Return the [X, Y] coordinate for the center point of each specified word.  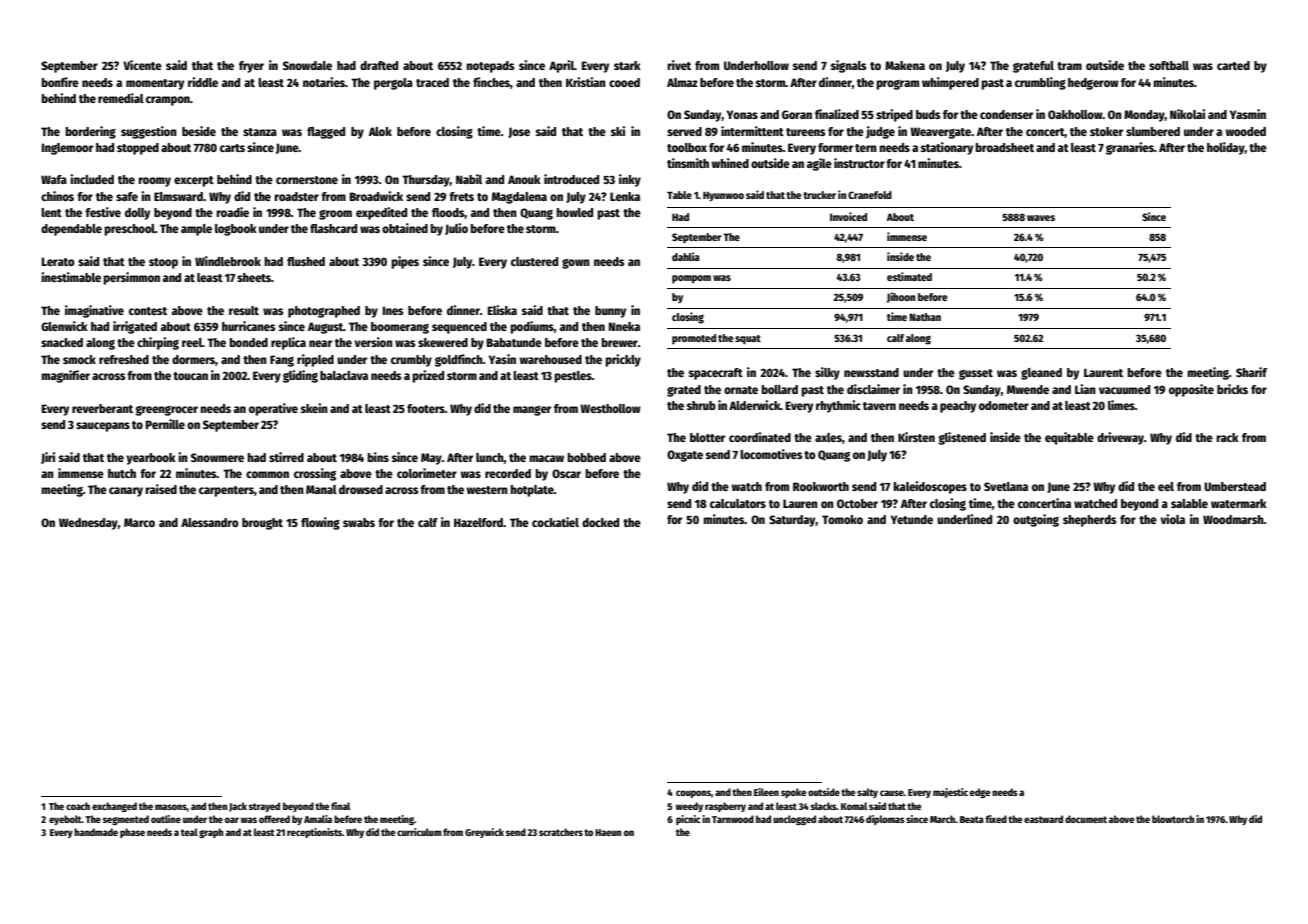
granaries [1130, 148]
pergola [393, 84]
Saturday [792, 521]
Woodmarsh [1233, 519]
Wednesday [88, 524]
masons [171, 807]
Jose [519, 132]
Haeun [608, 832]
